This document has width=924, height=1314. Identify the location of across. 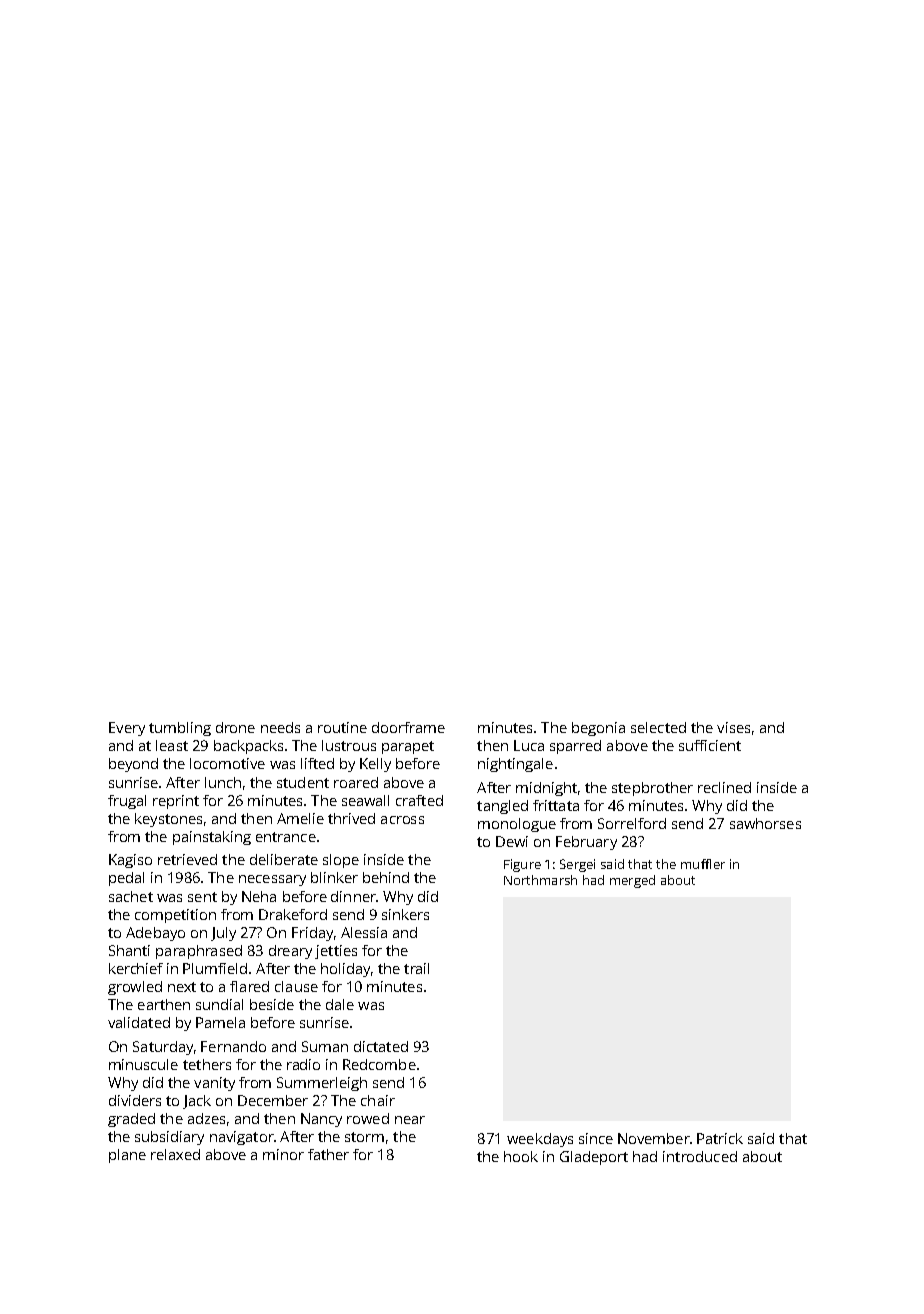
(402, 820).
